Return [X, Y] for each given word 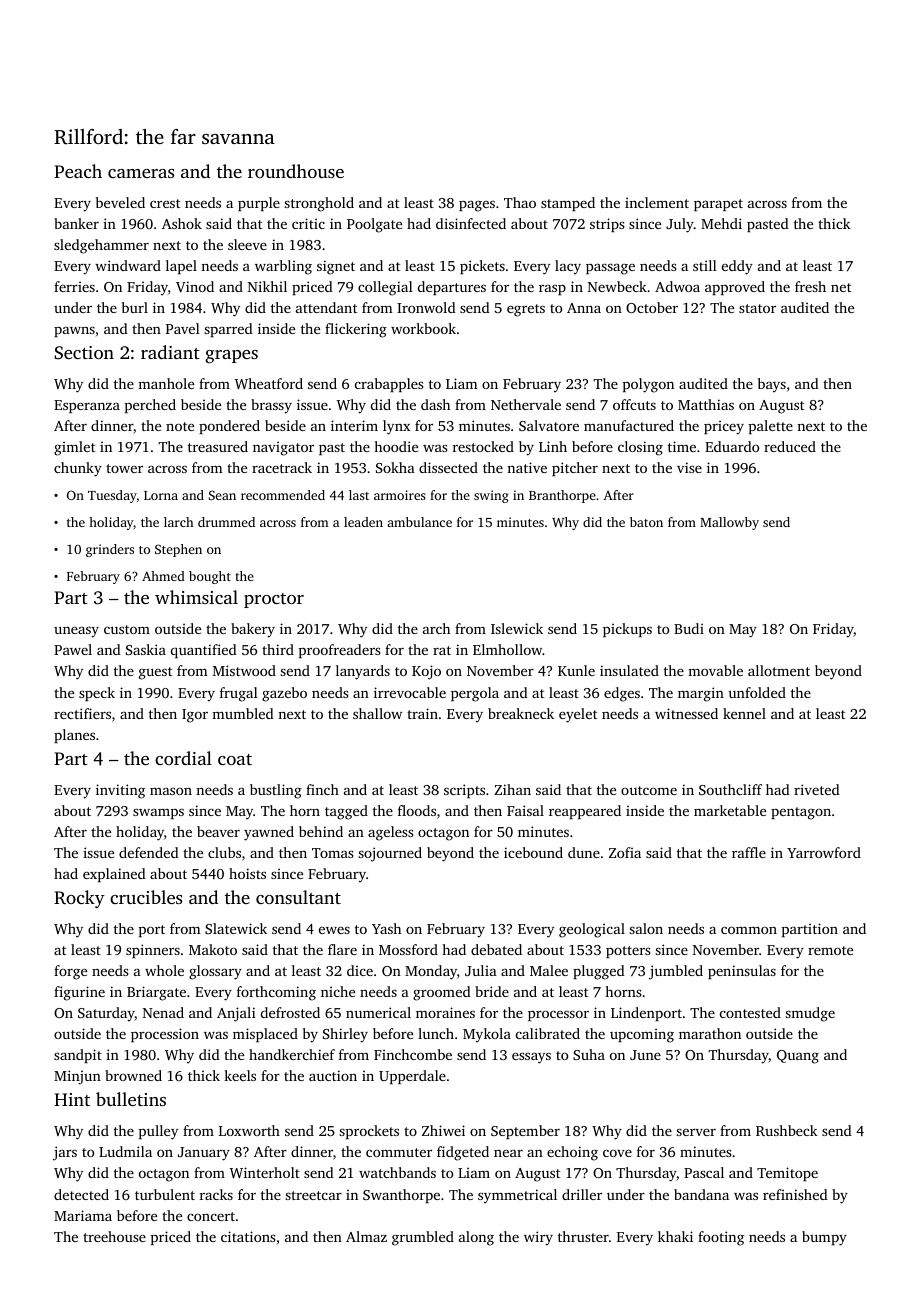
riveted [817, 789]
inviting [120, 791]
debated [496, 949]
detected [81, 1194]
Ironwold [426, 307]
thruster [583, 1236]
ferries [74, 286]
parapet [718, 205]
